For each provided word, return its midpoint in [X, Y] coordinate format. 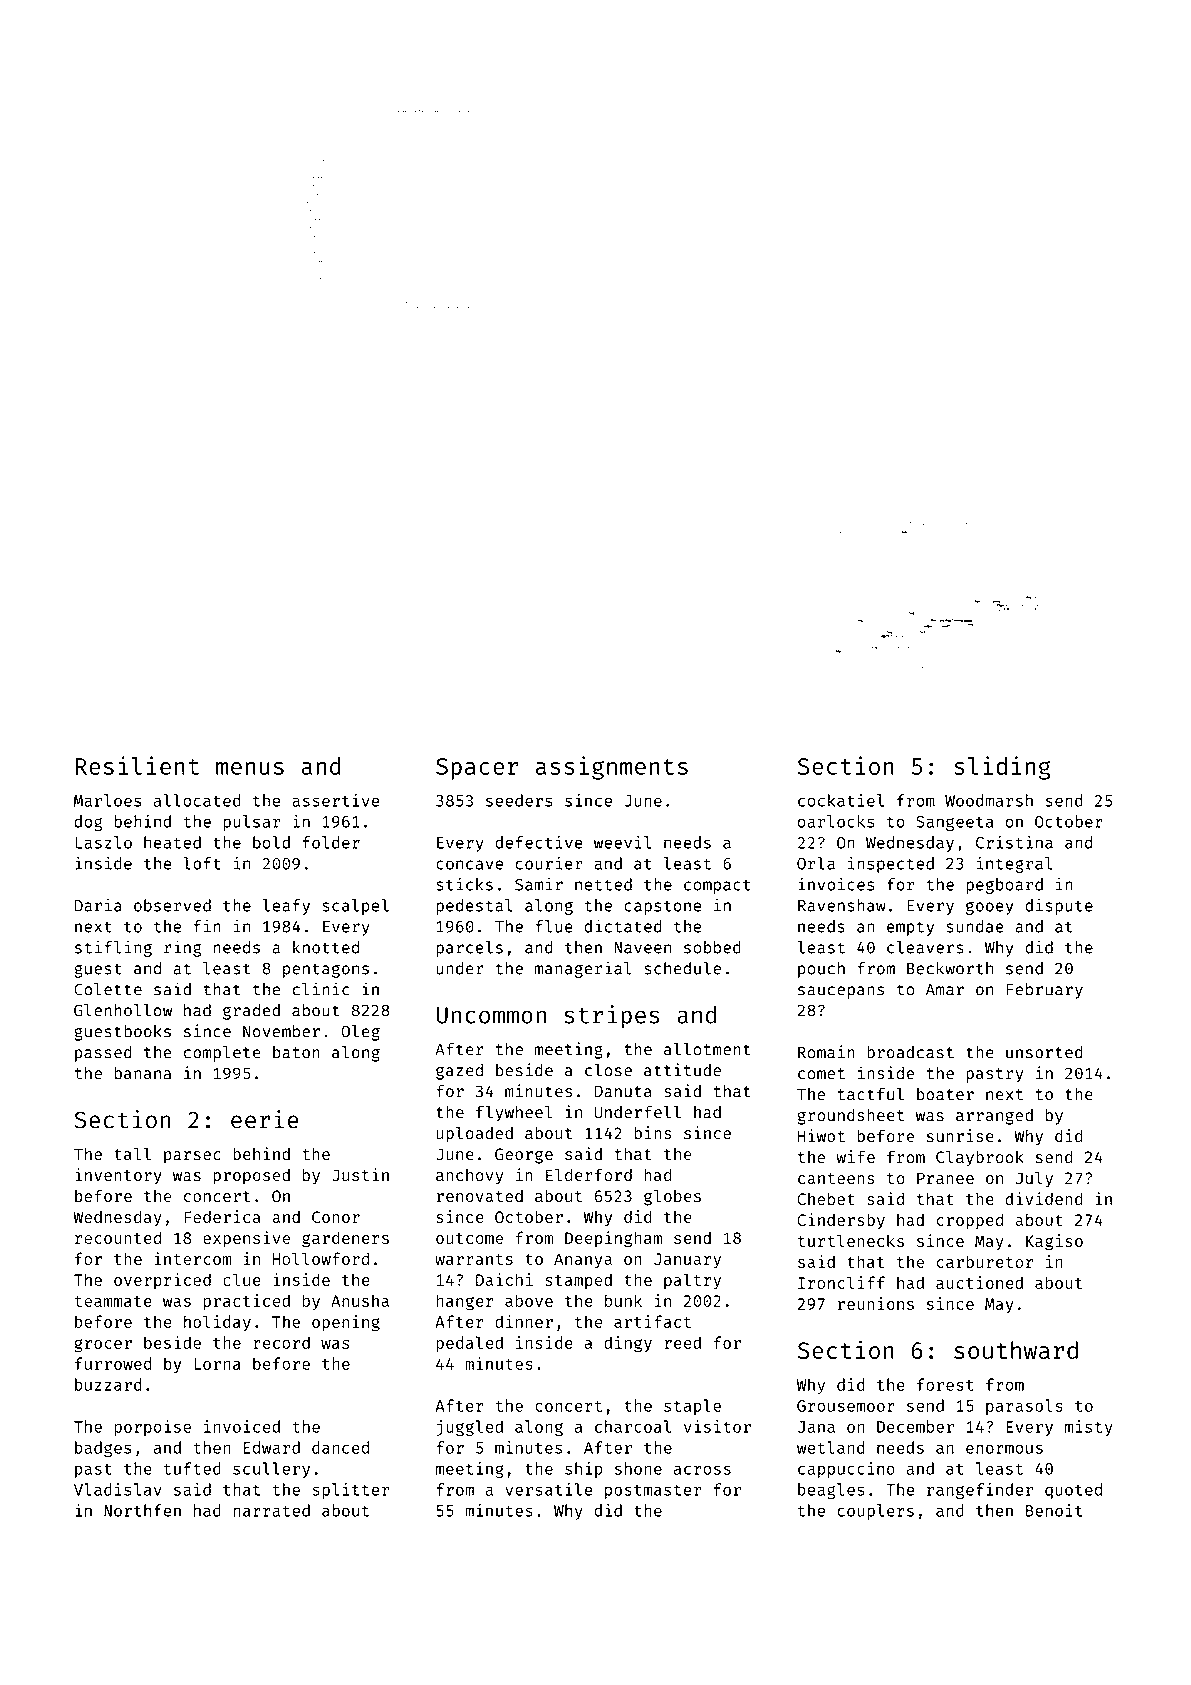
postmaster [653, 1492]
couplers [875, 1512]
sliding [1002, 768]
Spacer [477, 769]
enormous [1004, 1449]
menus [250, 768]
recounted [118, 1237]
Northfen [142, 1510]
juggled [470, 1428]
